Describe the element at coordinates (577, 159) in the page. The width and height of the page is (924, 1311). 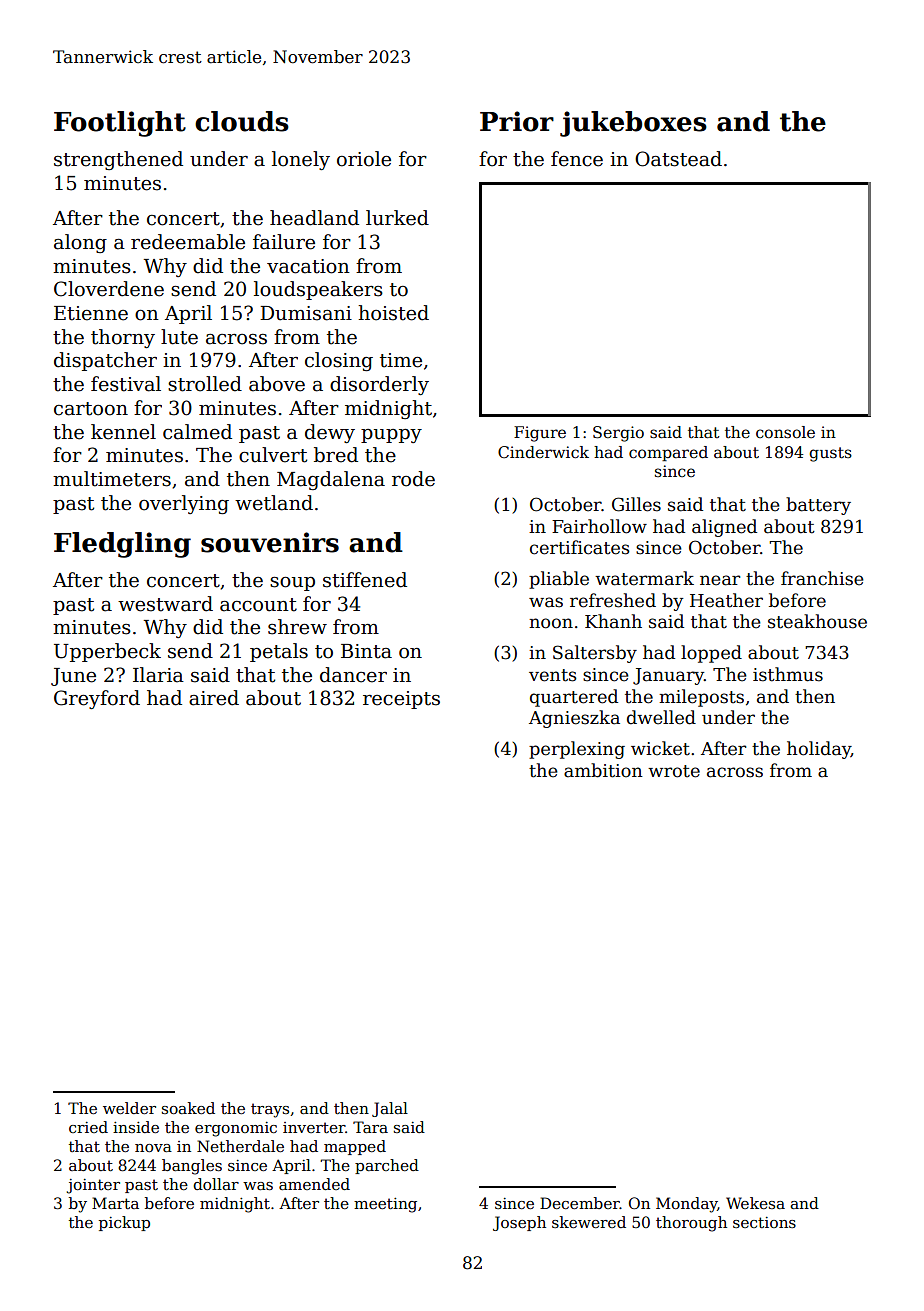
I see `fence` at that location.
